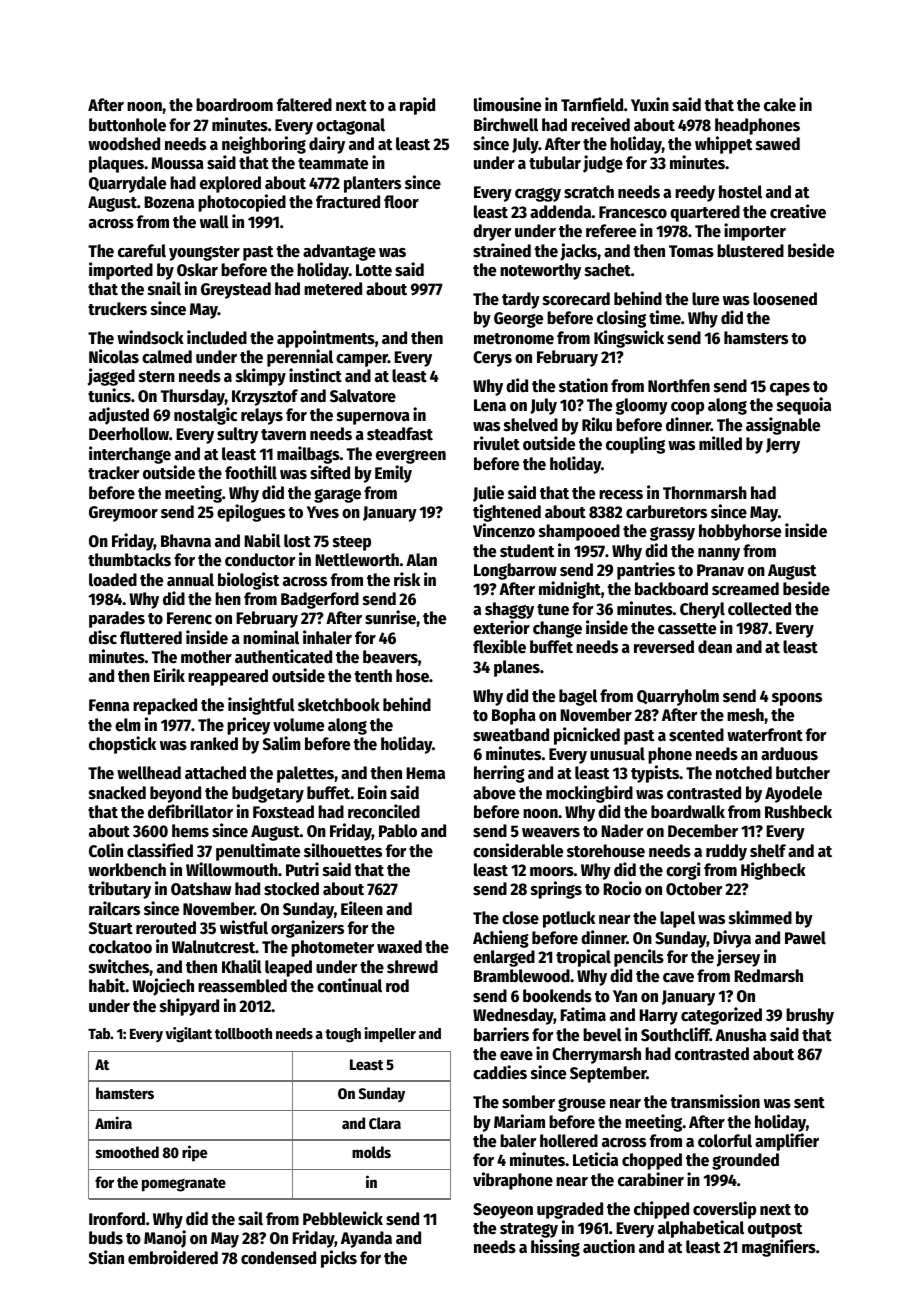  I want to click on picks, so click(339, 1259).
